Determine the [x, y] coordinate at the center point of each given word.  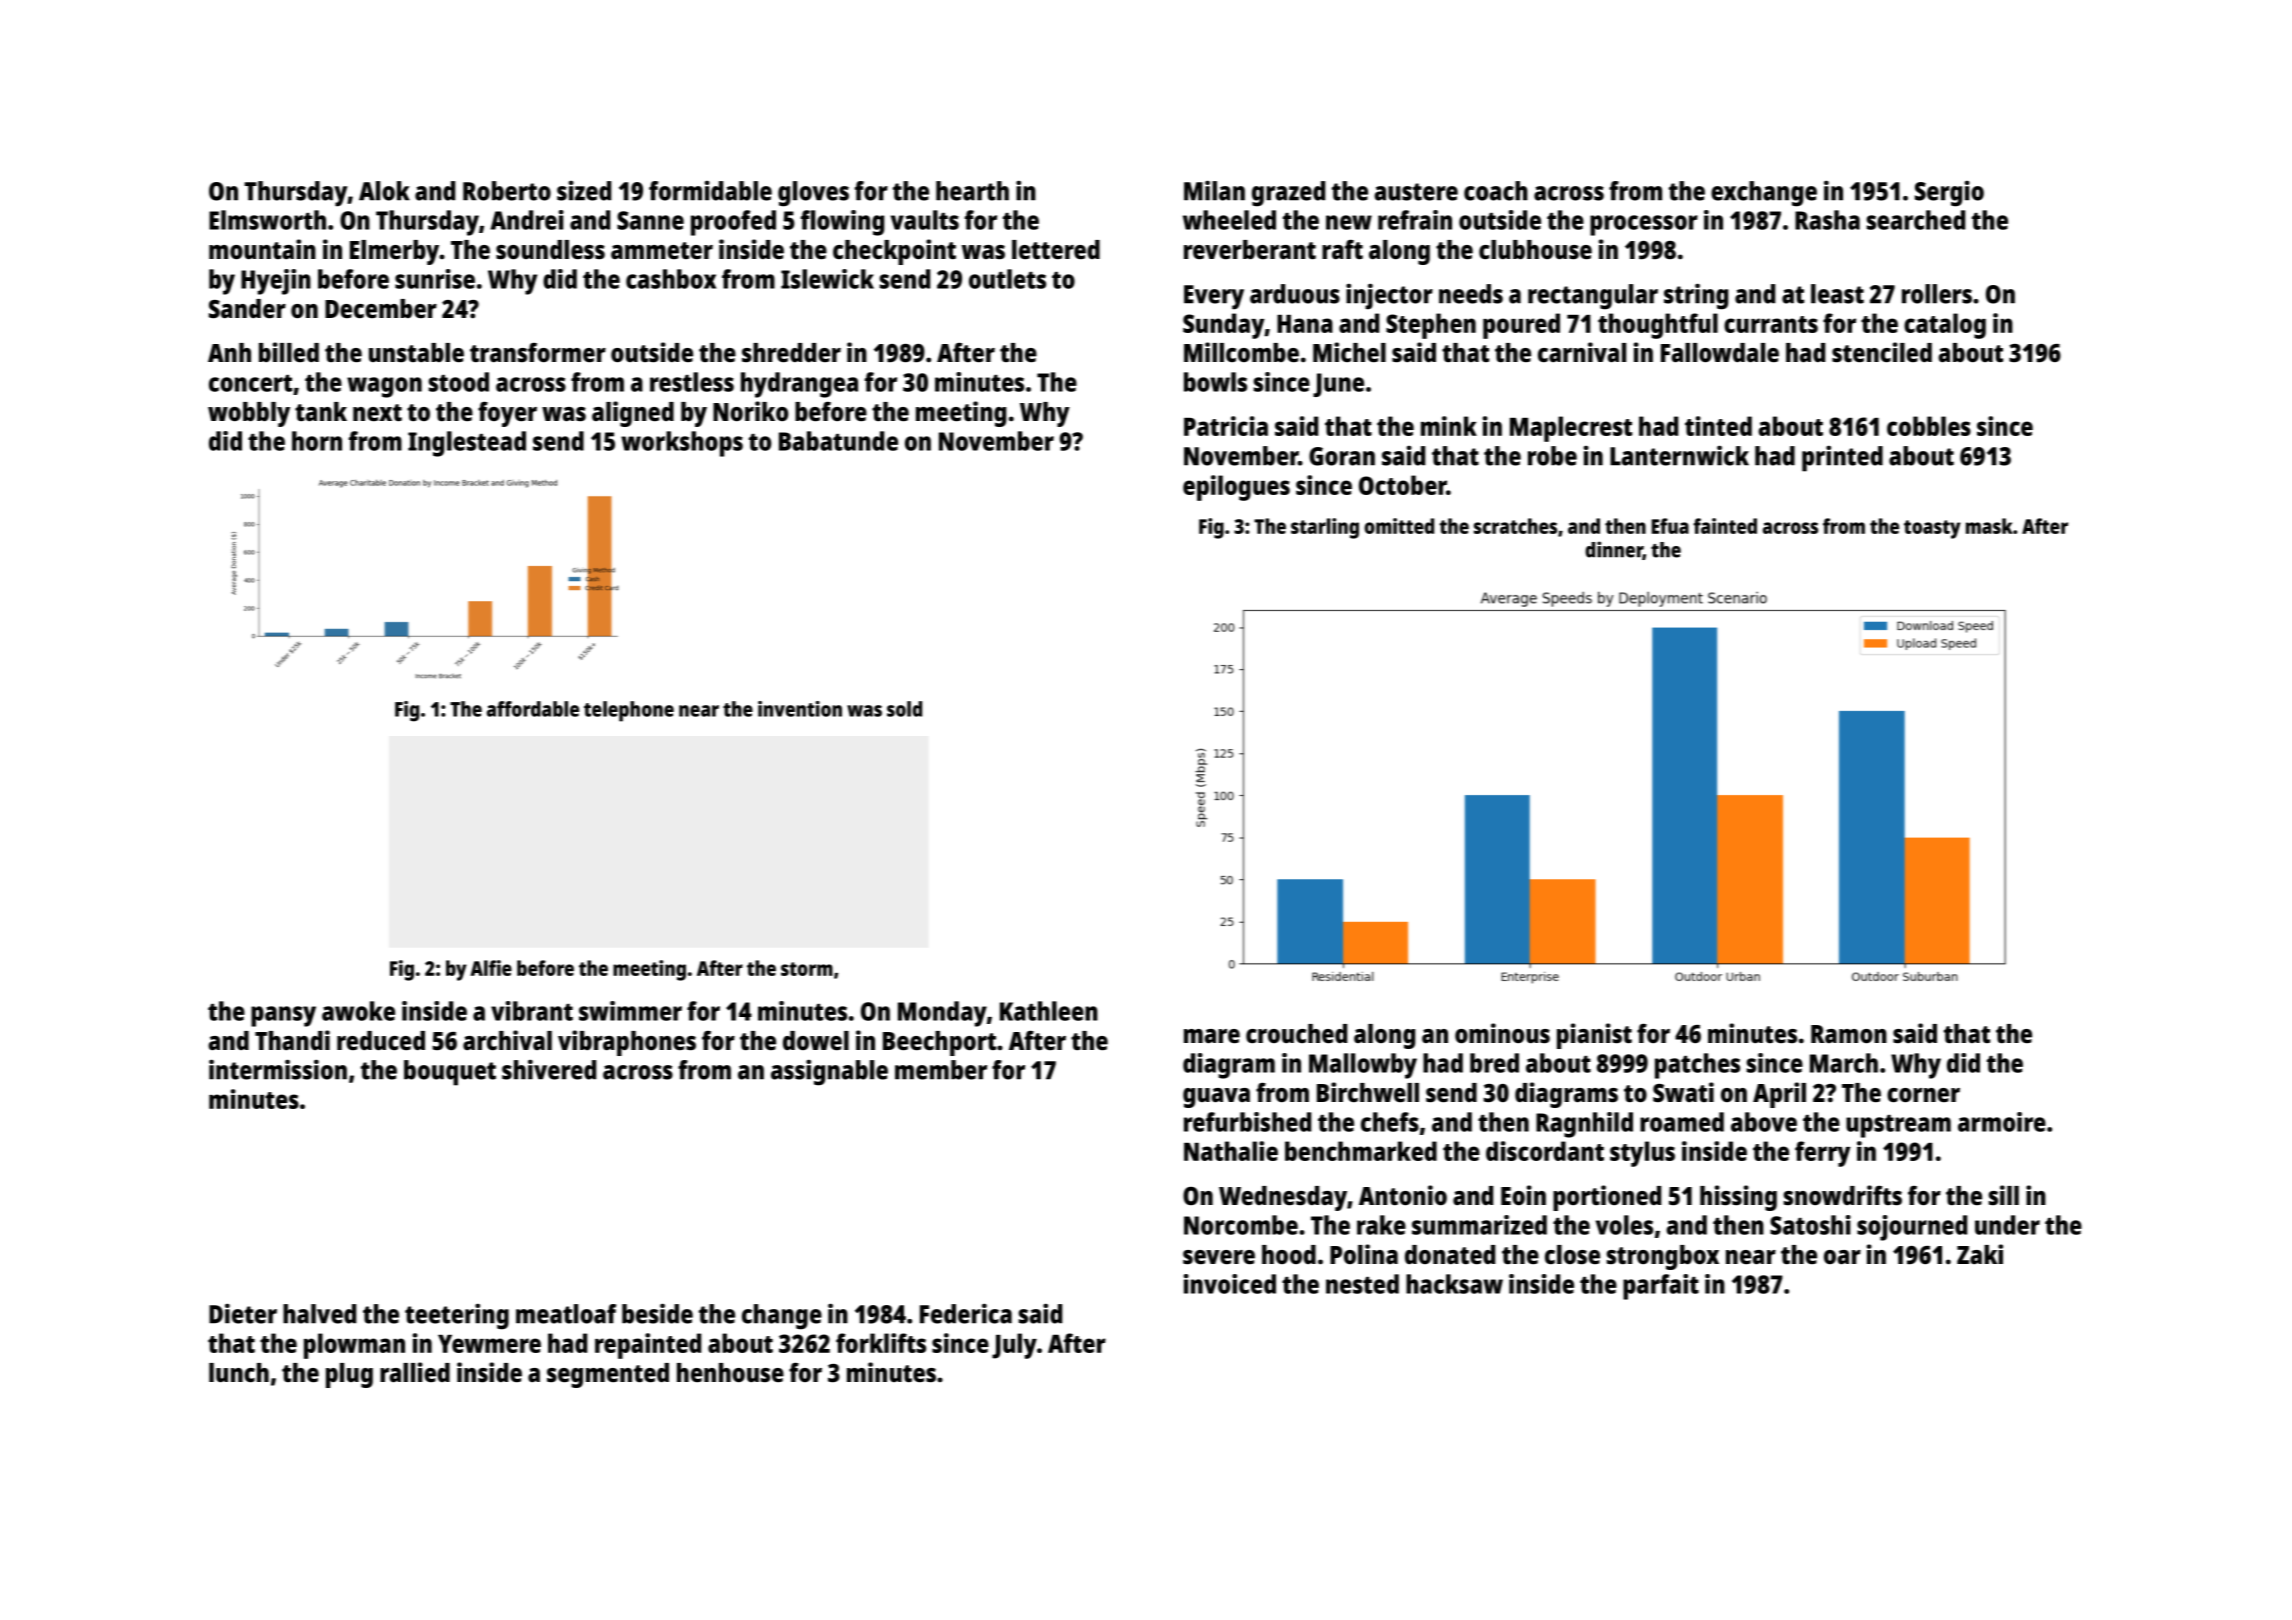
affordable [533, 709]
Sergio [1949, 194]
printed [1842, 458]
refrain [1415, 220]
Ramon [1849, 1034]
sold [904, 709]
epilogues [1236, 488]
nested [1362, 1284]
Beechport [939, 1043]
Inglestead [467, 444]
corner [1923, 1095]
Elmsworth [267, 220]
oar [1842, 1257]
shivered [549, 1069]
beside [657, 1313]
